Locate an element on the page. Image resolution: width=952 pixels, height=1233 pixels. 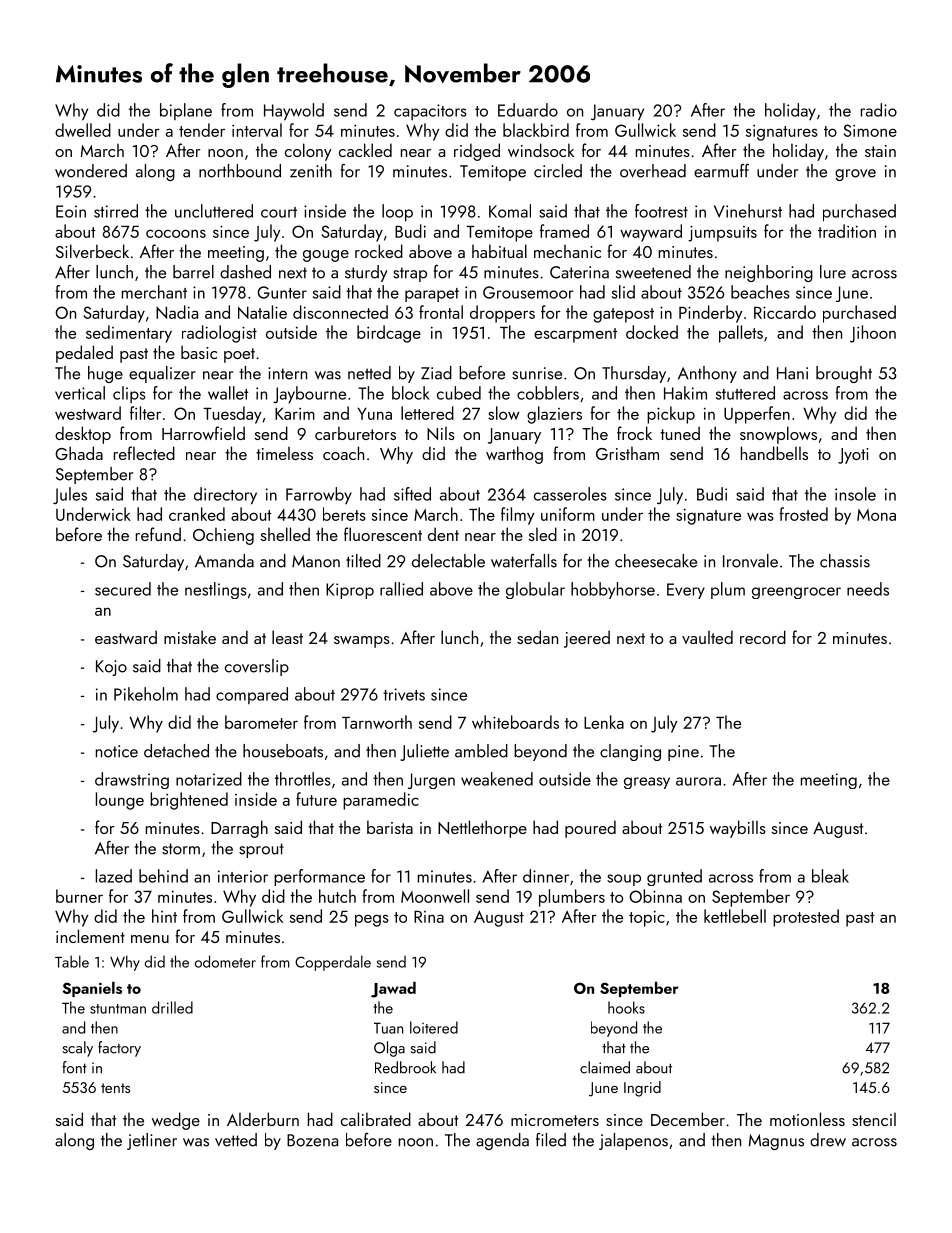
hooks is located at coordinates (626, 1007).
